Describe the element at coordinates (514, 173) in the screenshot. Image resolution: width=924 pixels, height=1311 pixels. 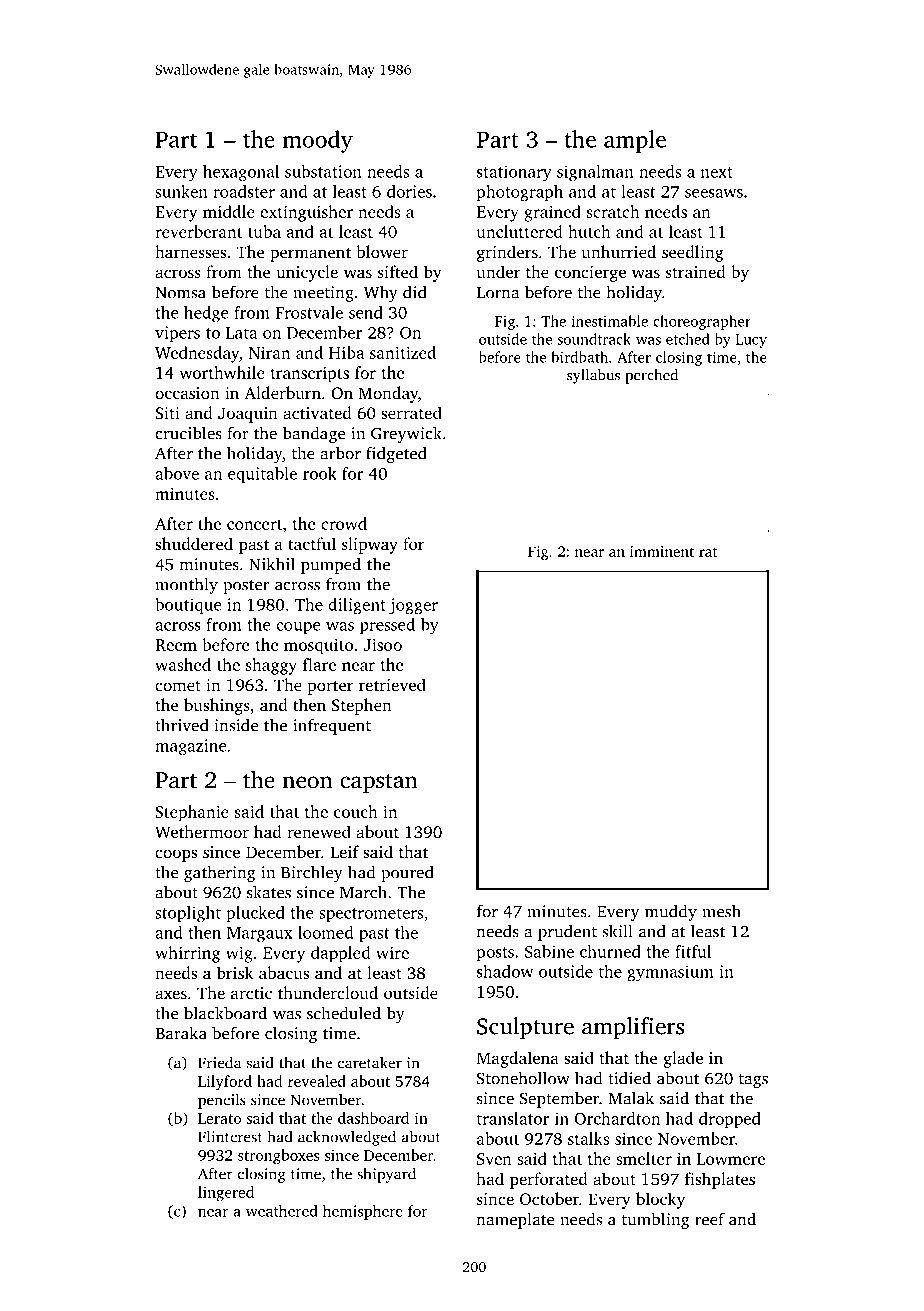
I see `stationary` at that location.
